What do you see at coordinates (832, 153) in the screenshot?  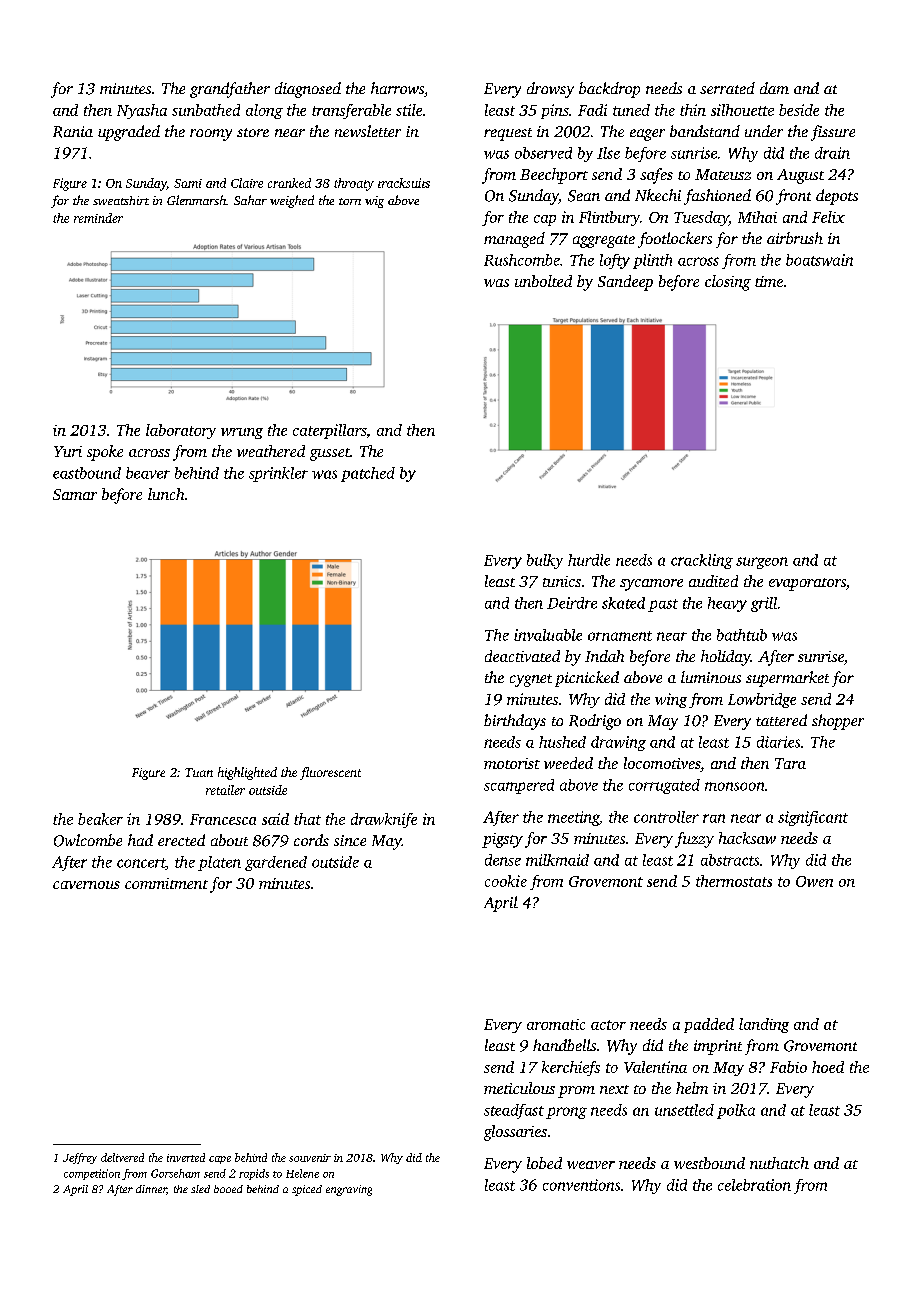 I see `drain` at bounding box center [832, 153].
